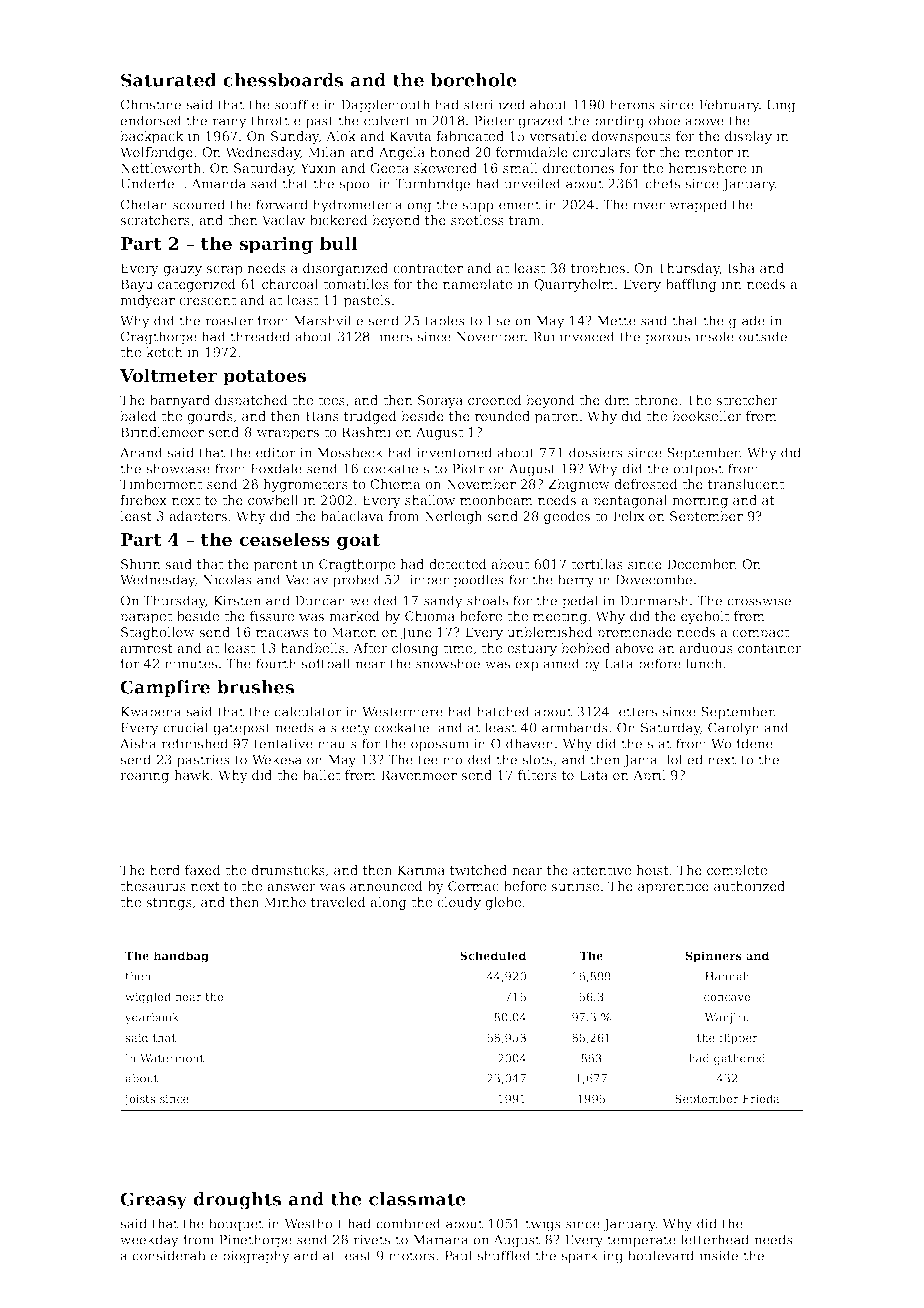 Image resolution: width=924 pixels, height=1308 pixels. What do you see at coordinates (661, 1255) in the image?
I see `boulevard` at bounding box center [661, 1255].
